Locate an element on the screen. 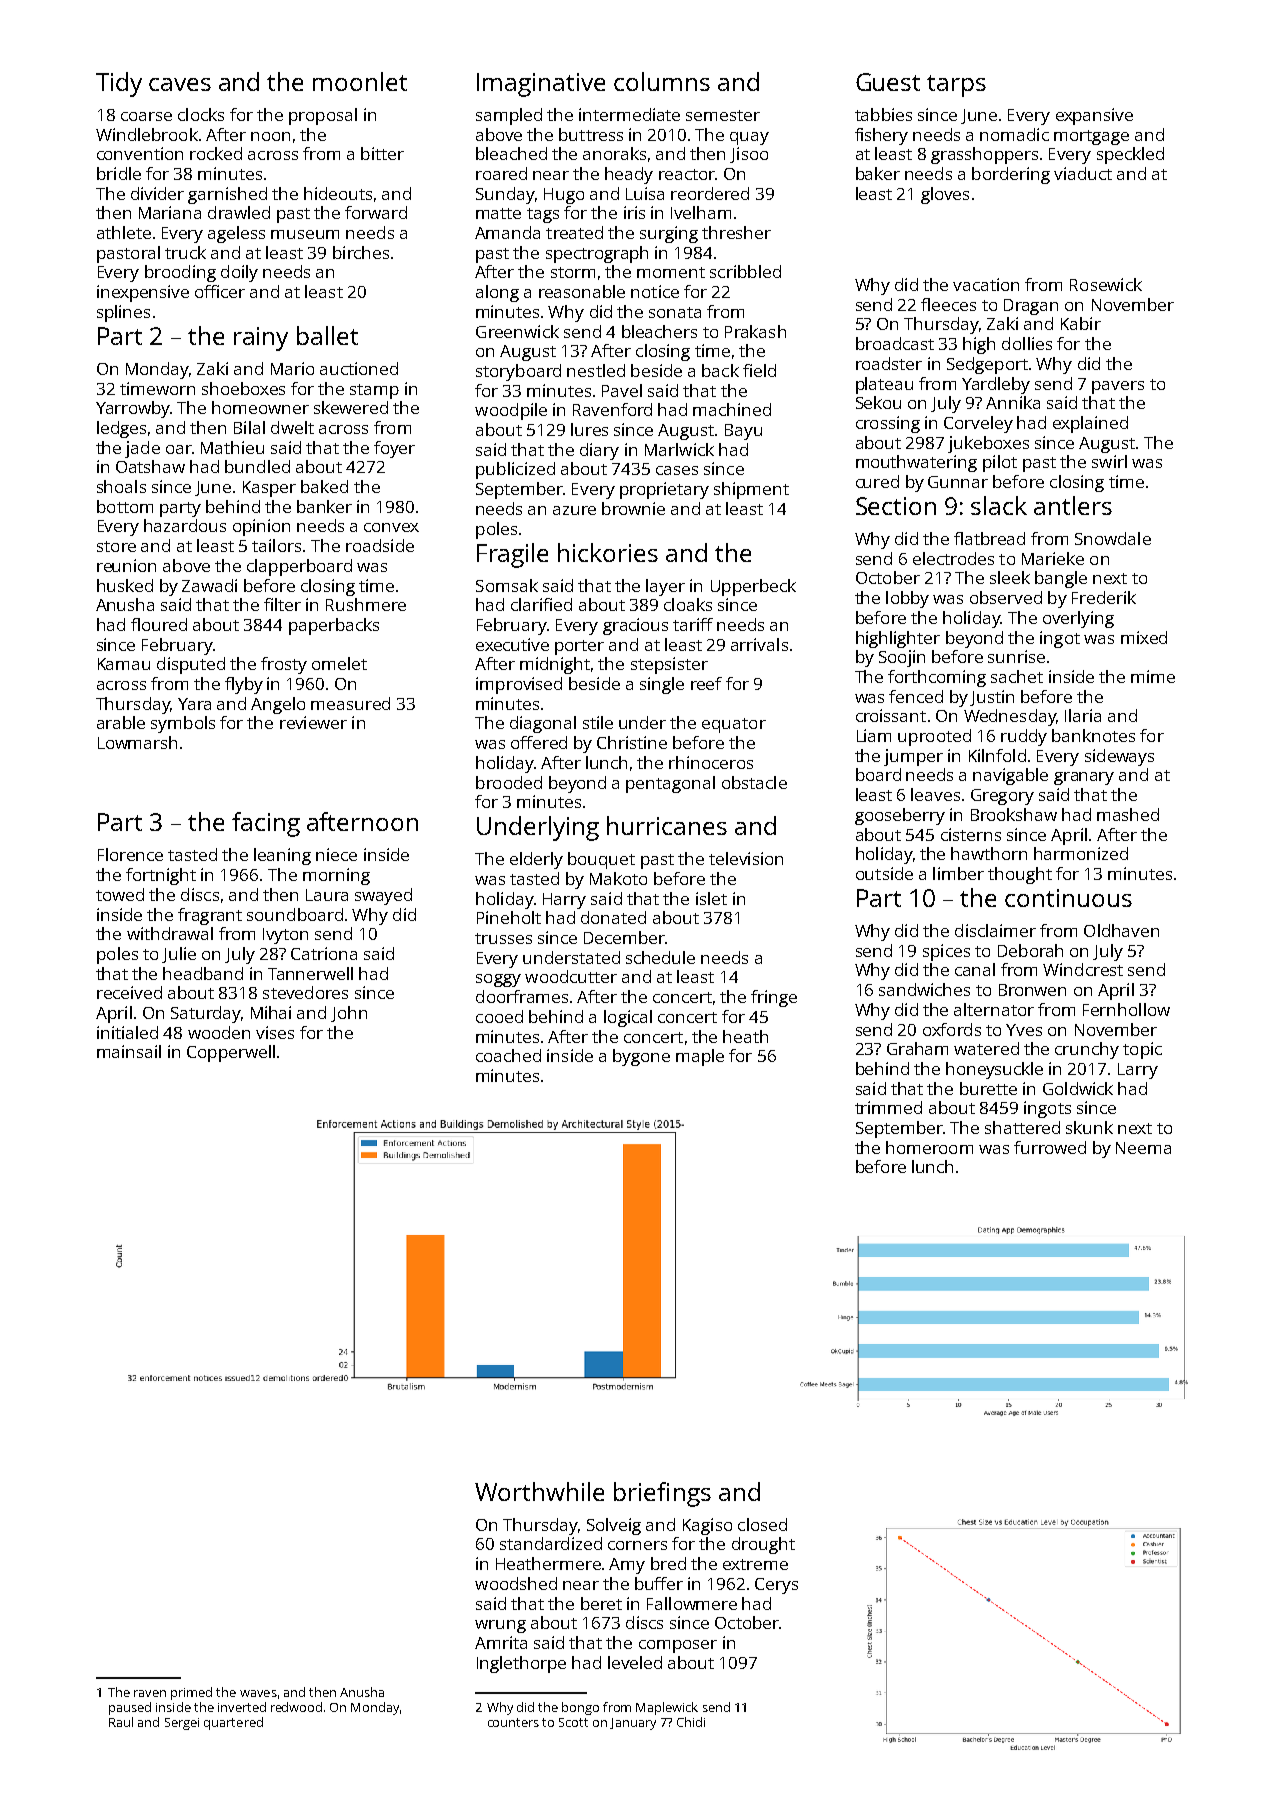 The height and width of the screenshot is (1803, 1275). facing is located at coordinates (266, 824).
